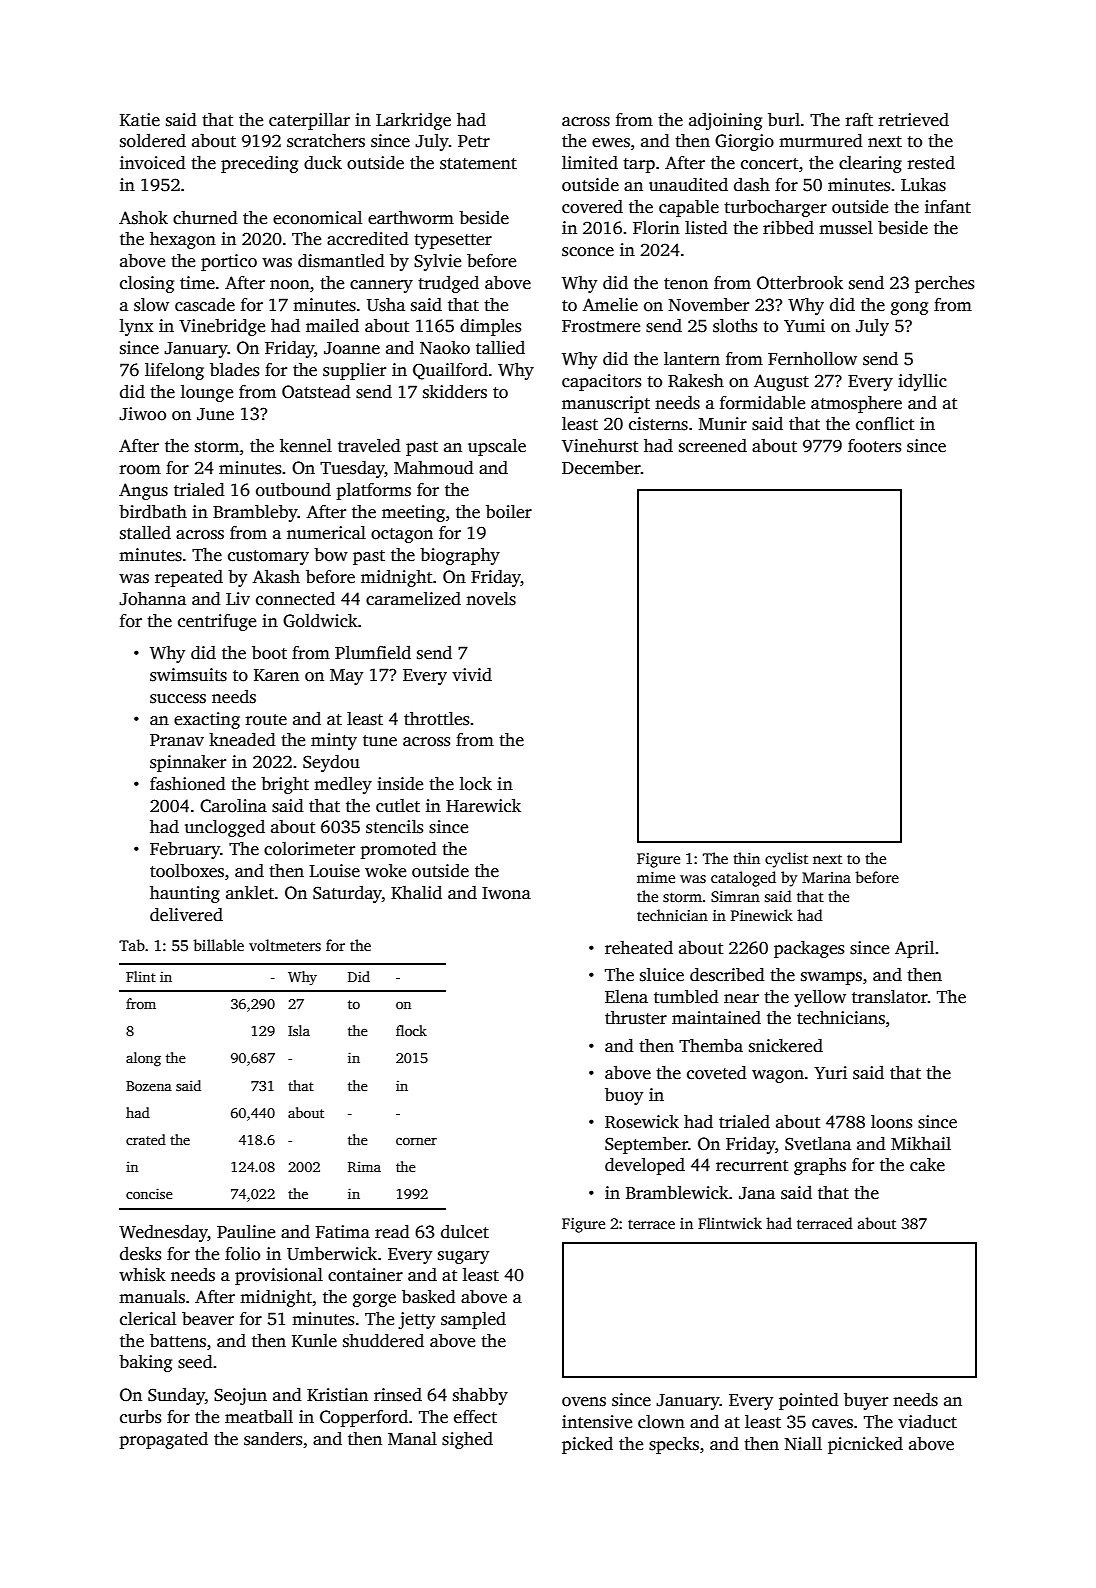  Describe the element at coordinates (491, 599) in the screenshot. I see `novels` at that location.
